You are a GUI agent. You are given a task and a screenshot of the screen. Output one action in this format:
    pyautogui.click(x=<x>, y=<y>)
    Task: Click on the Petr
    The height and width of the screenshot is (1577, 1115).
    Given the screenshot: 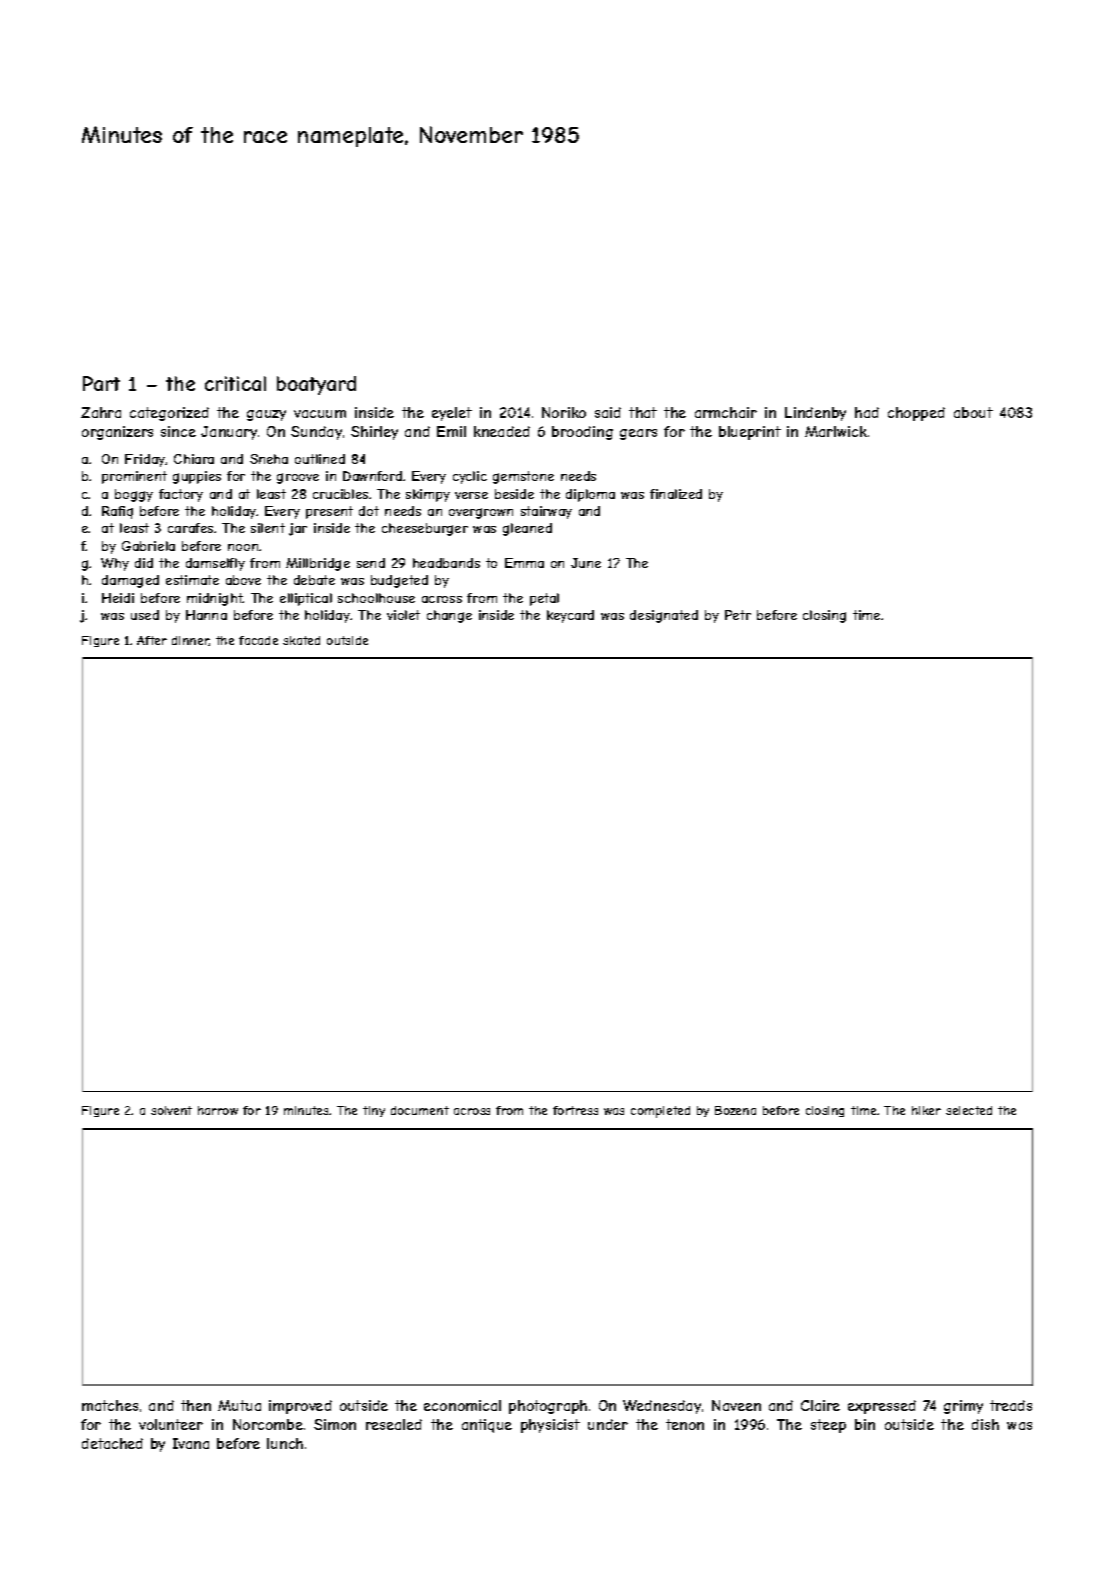 What is the action you would take?
    pyautogui.click(x=738, y=615)
